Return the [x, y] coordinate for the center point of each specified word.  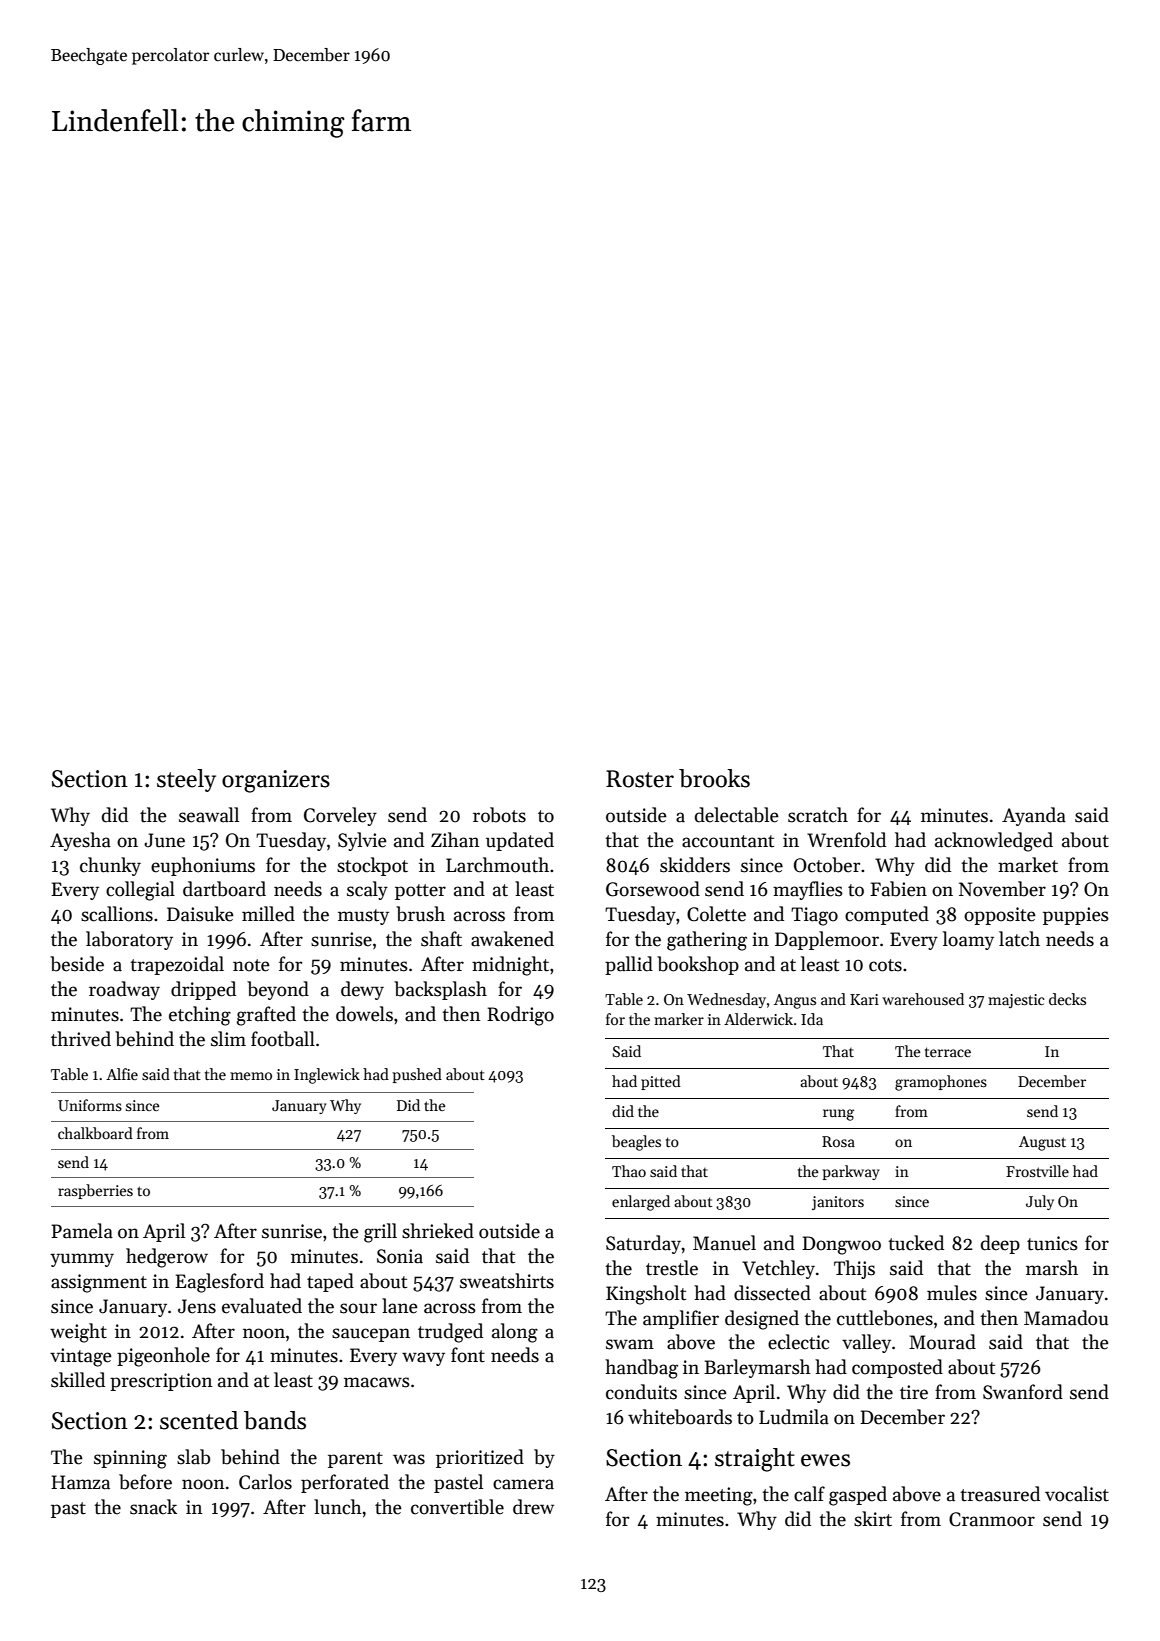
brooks [714, 778]
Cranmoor [992, 1519]
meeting [719, 1496]
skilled [78, 1380]
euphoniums [203, 866]
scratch [818, 815]
